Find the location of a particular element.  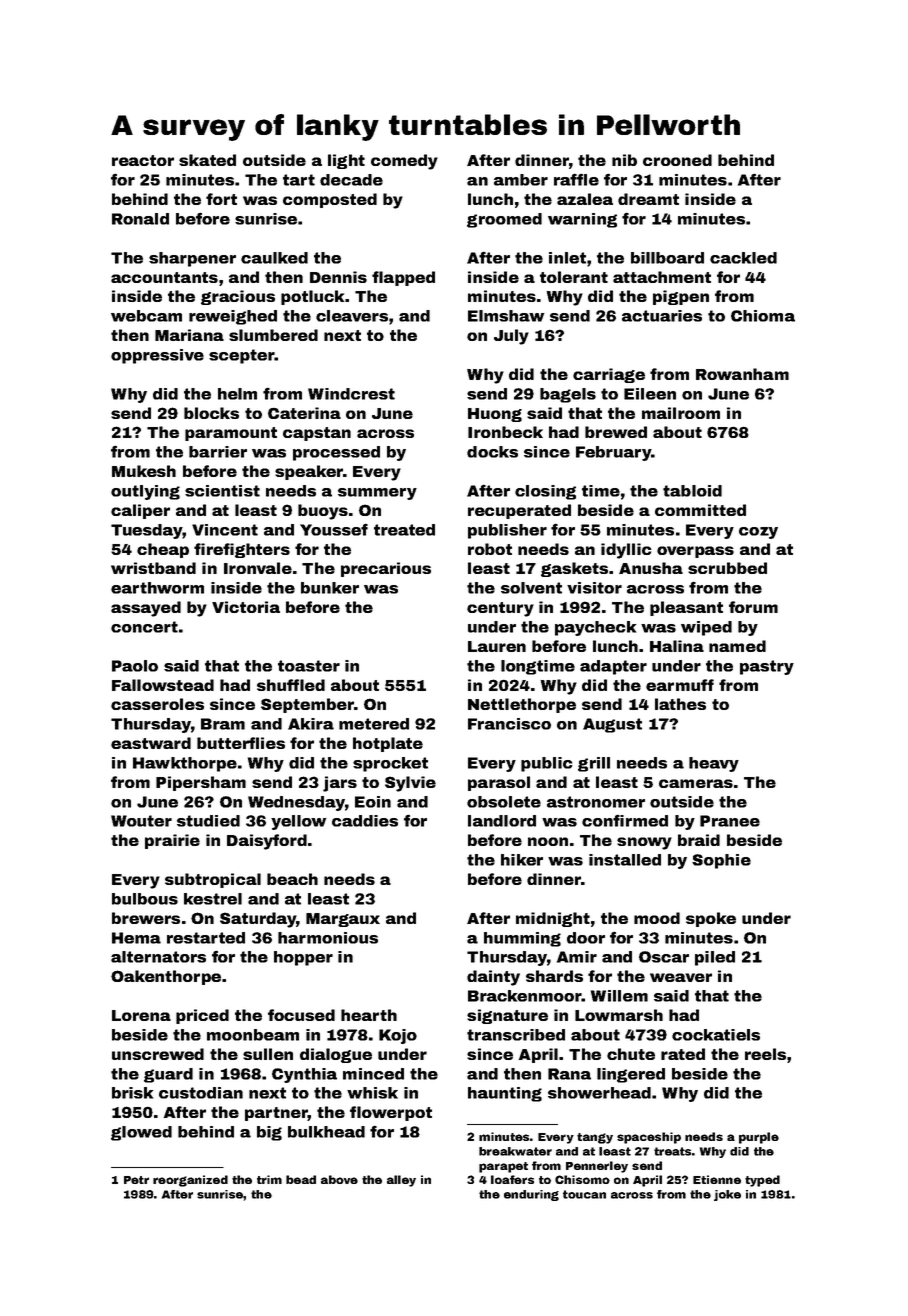

alley is located at coordinates (401, 1181).
